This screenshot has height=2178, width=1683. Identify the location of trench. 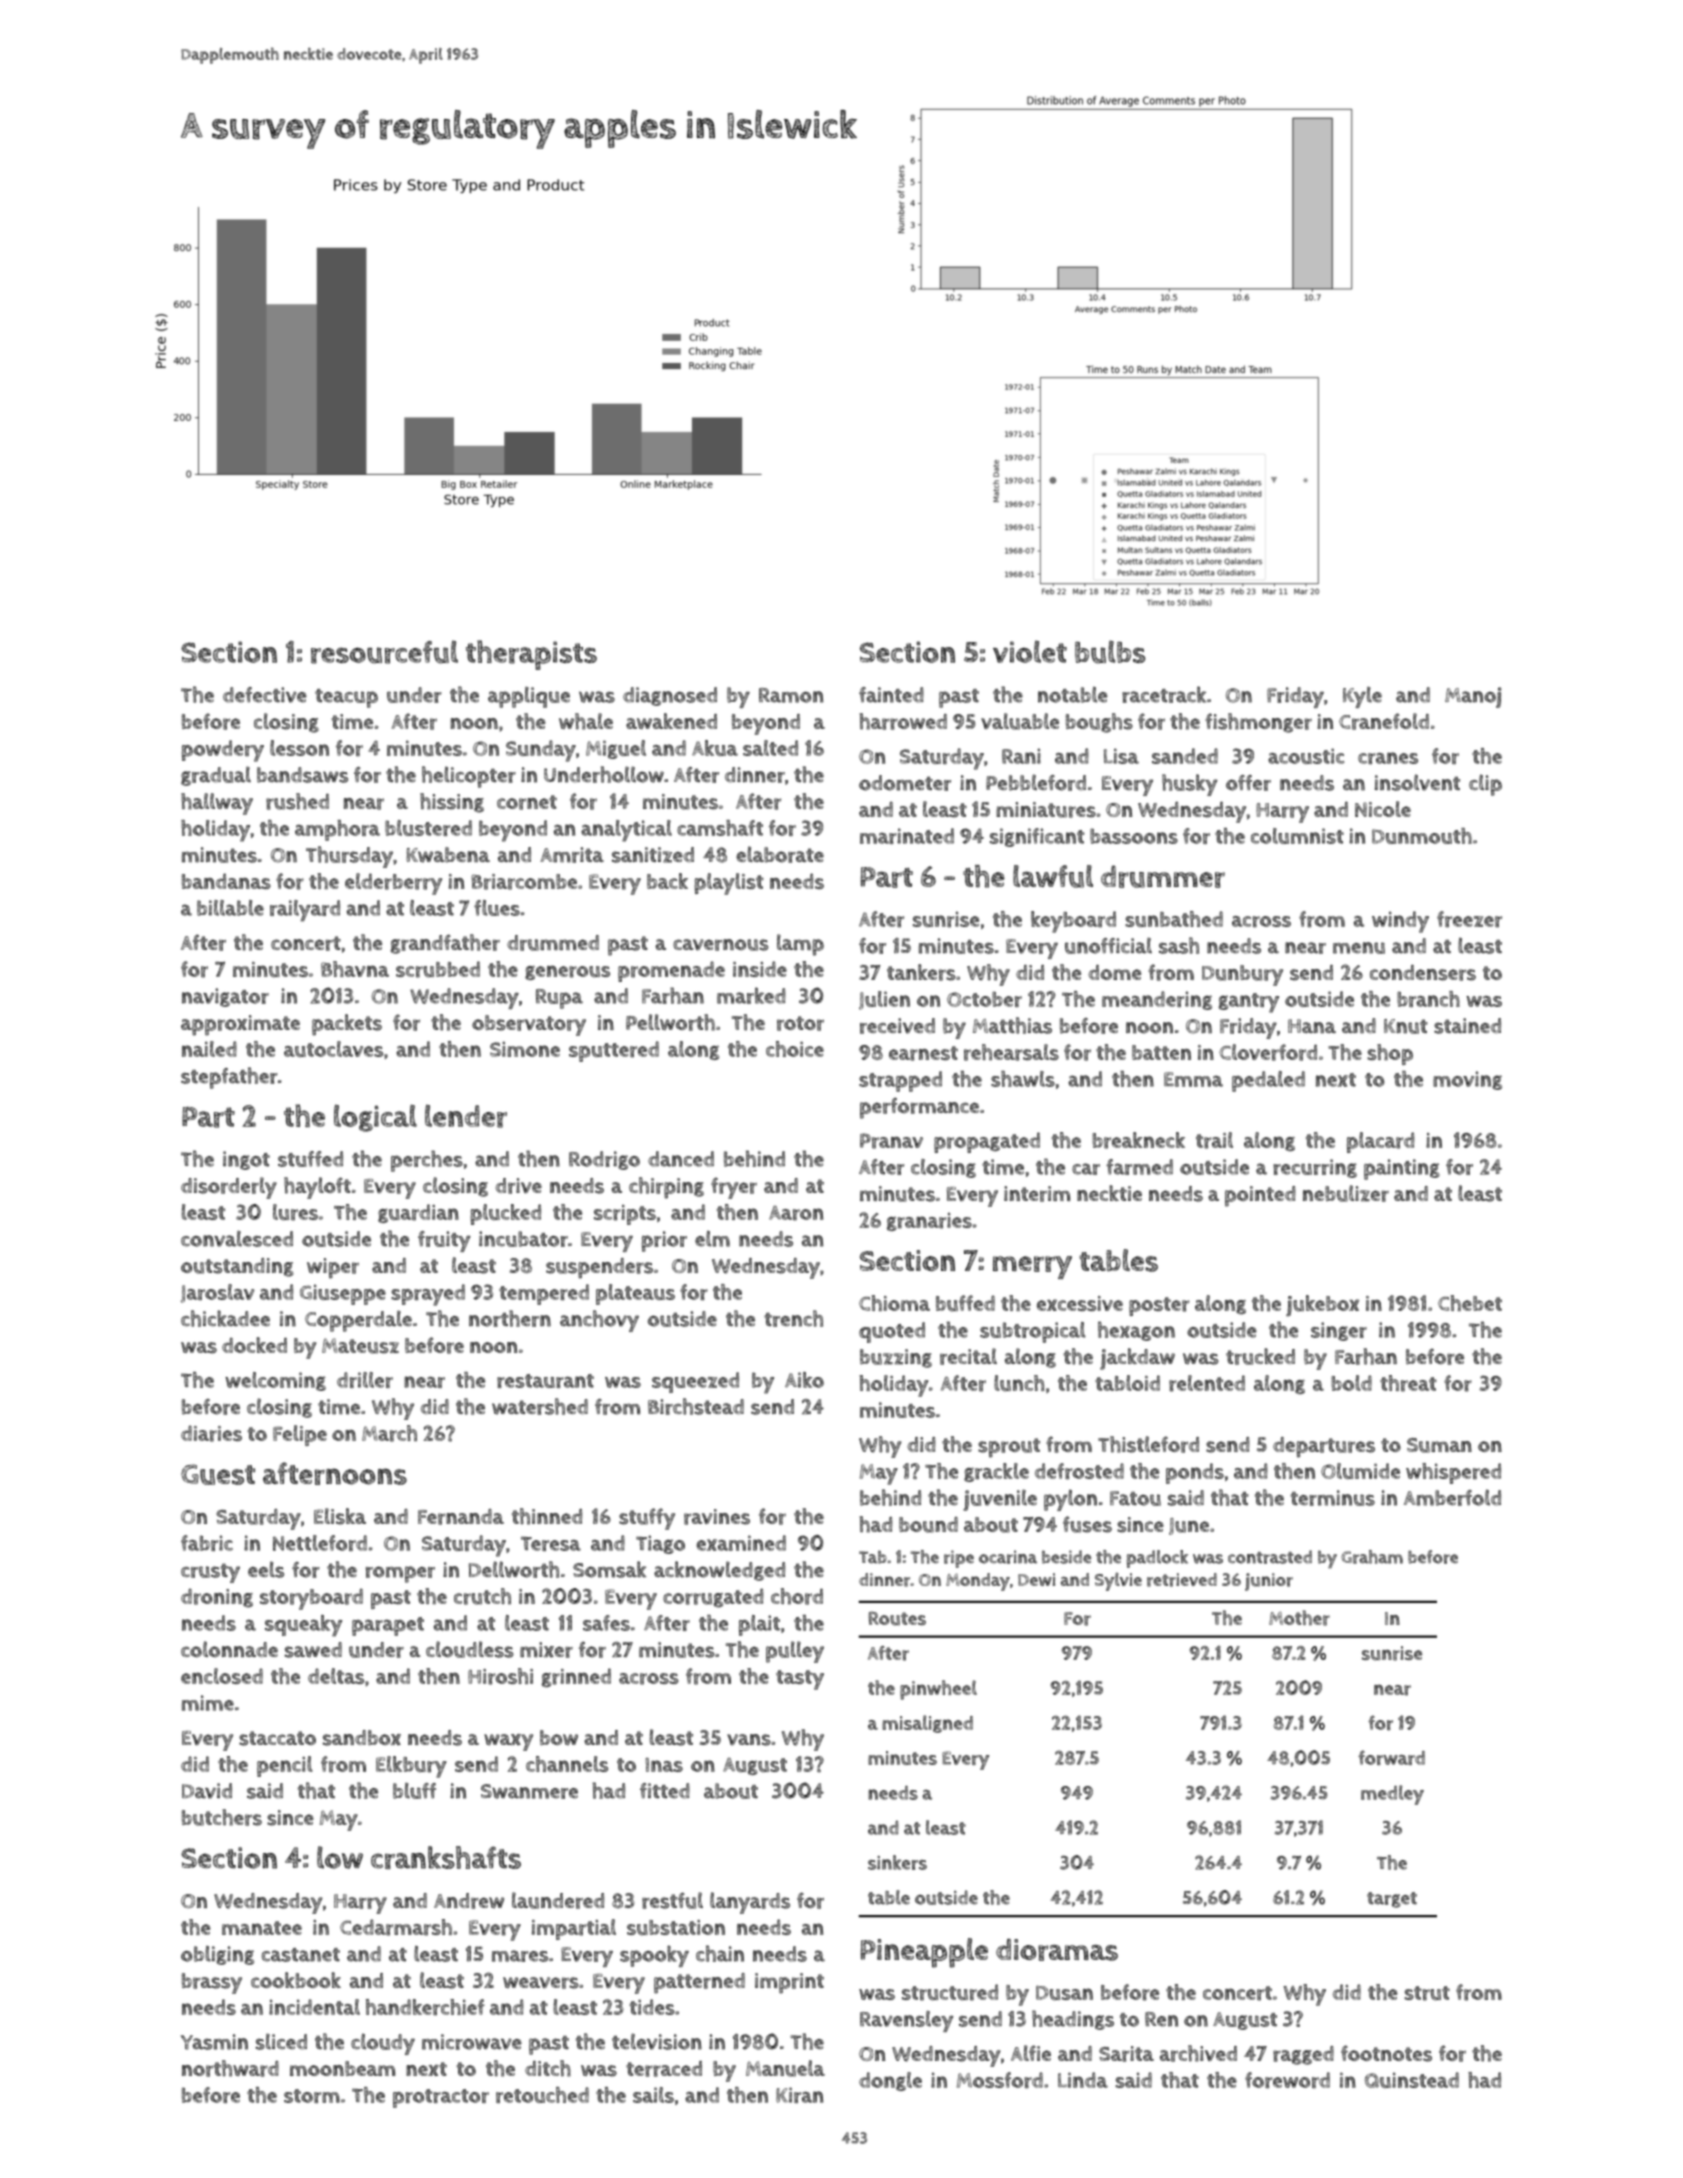
(793, 1318).
